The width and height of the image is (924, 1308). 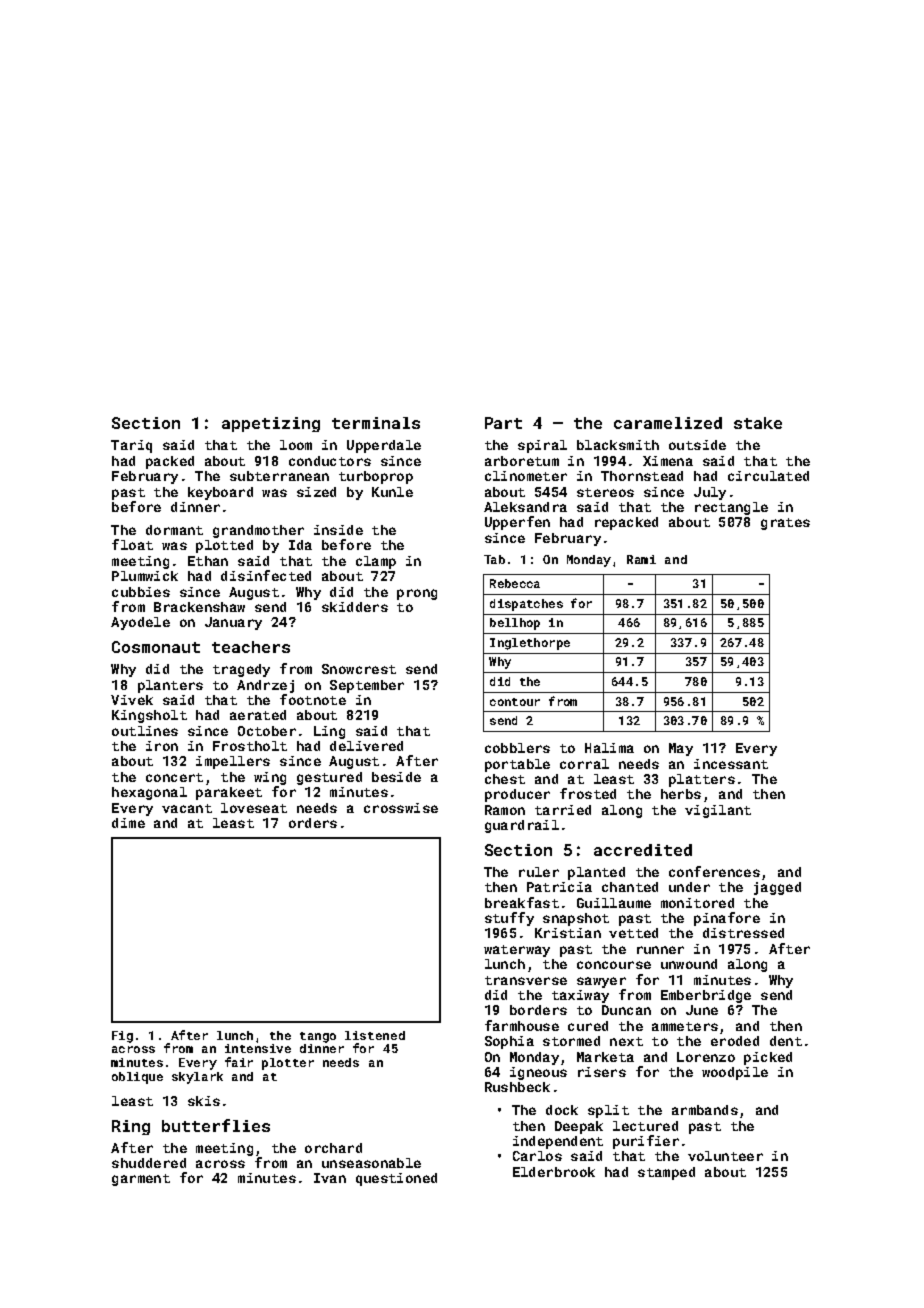 What do you see at coordinates (250, 746) in the image?
I see `Frostholt` at bounding box center [250, 746].
